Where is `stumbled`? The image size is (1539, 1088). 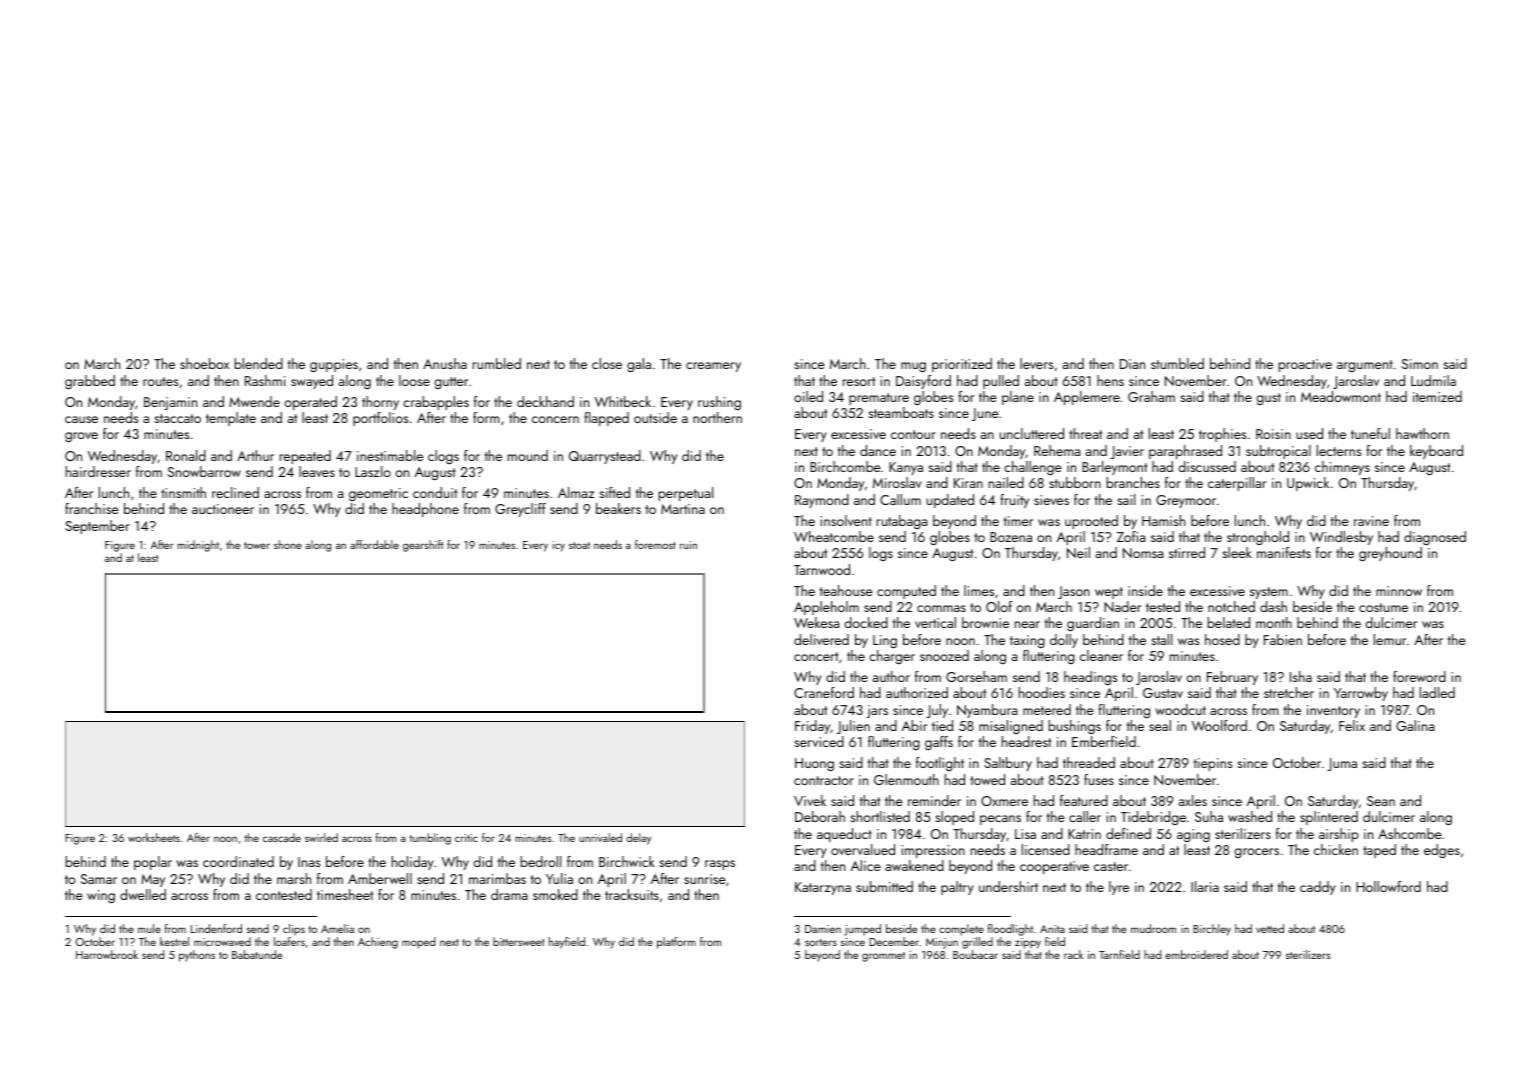
stumbled is located at coordinates (1177, 363).
